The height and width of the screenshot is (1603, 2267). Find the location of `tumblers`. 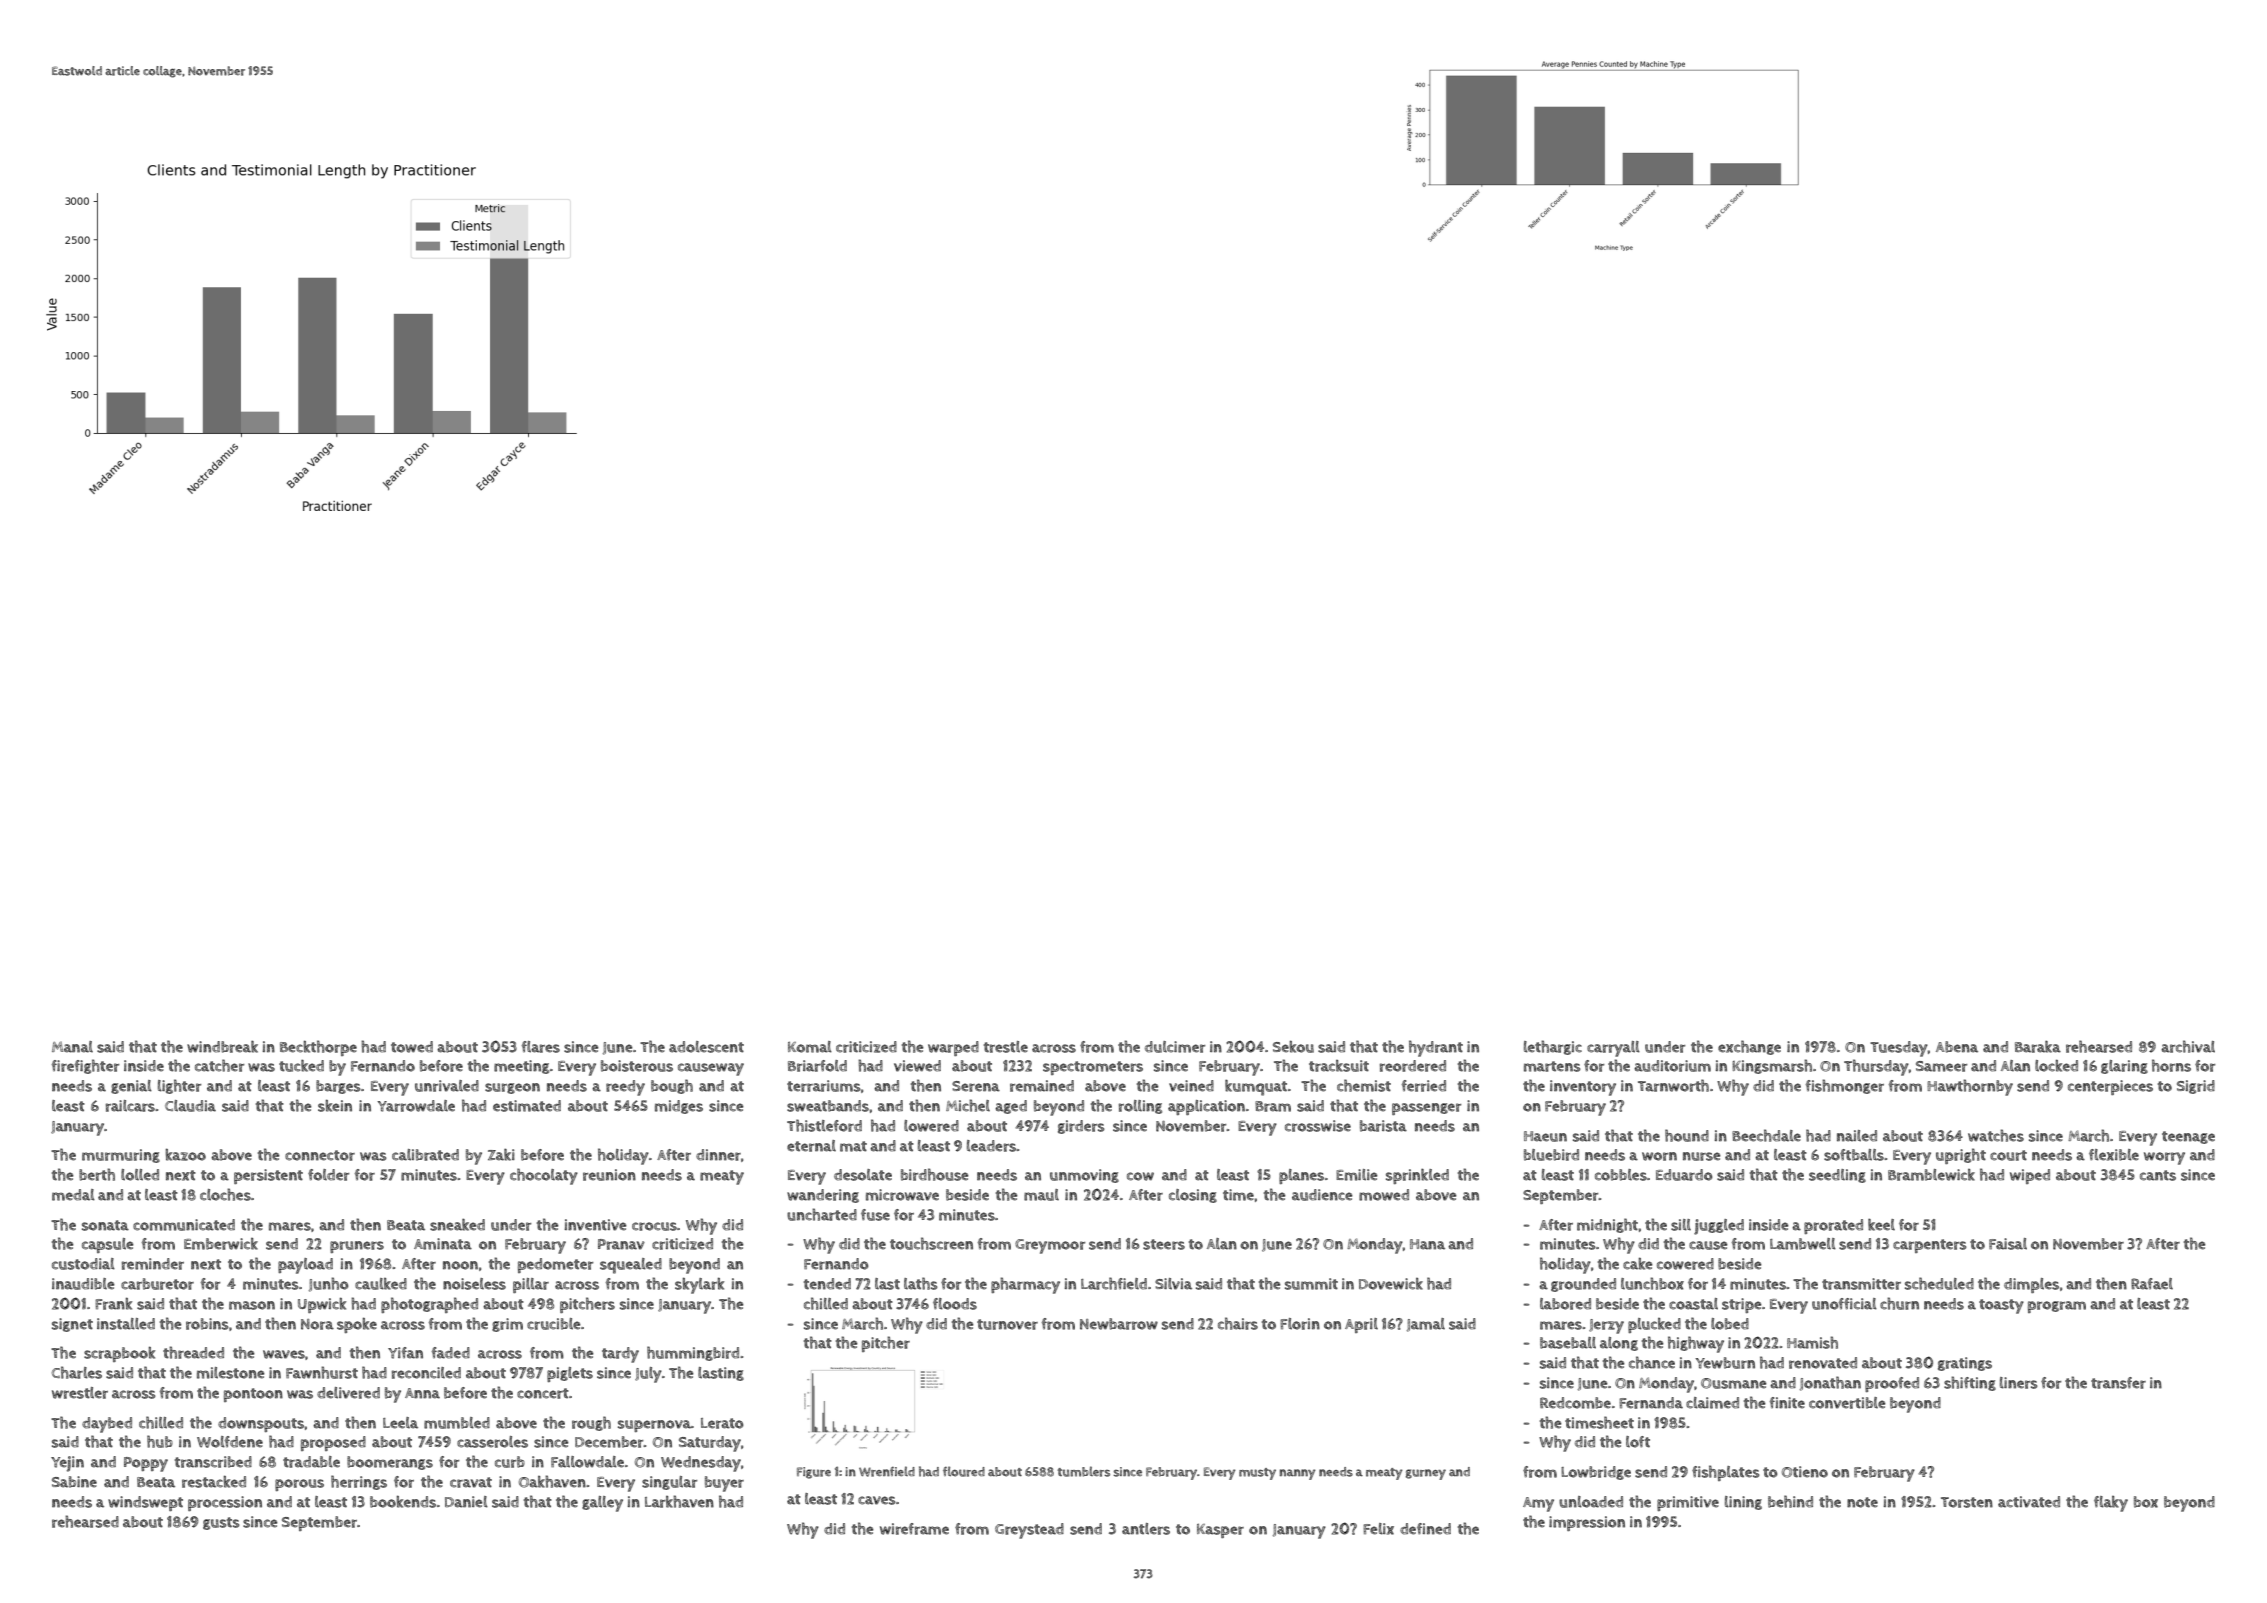

tumblers is located at coordinates (1083, 1471).
